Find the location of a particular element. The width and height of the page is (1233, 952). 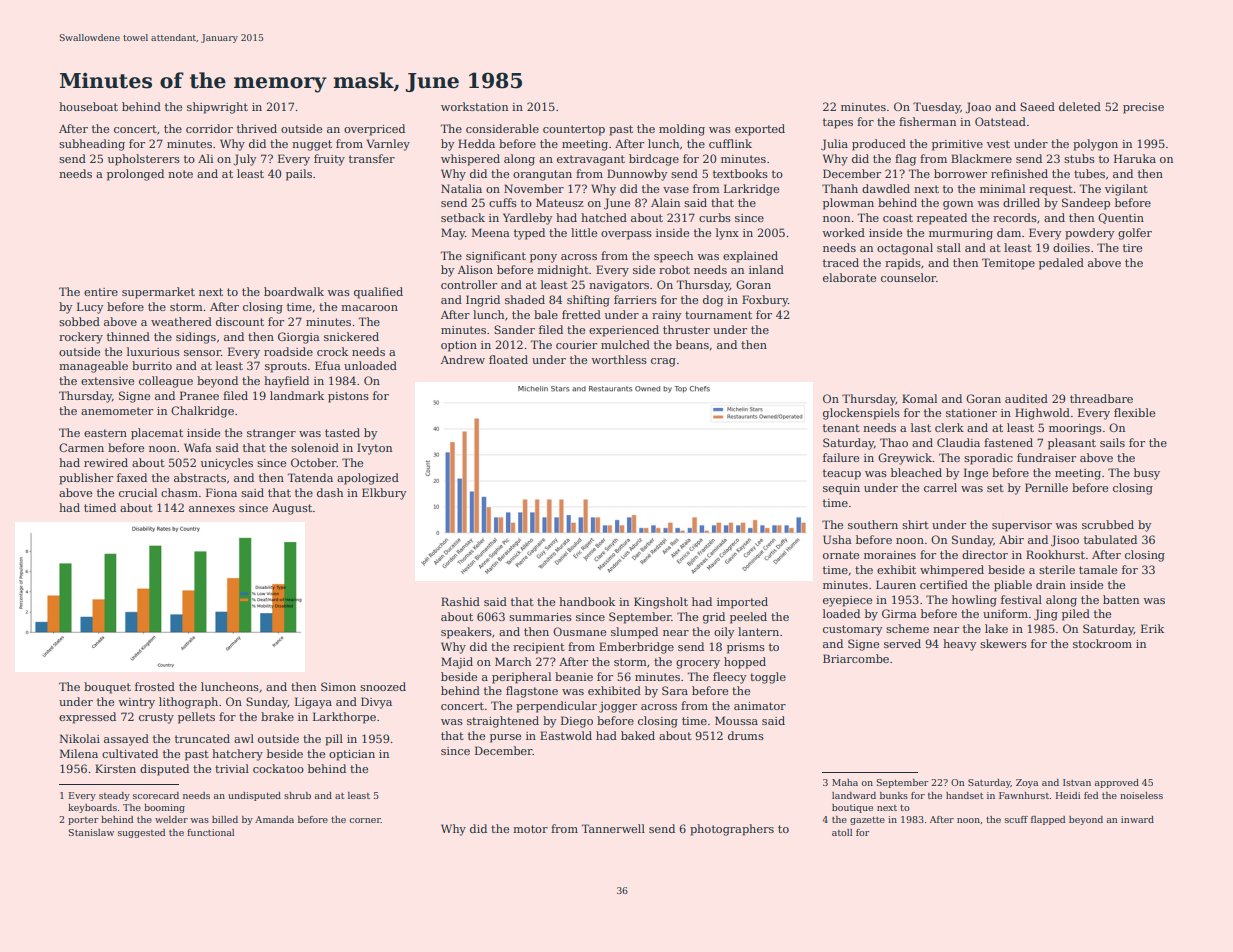

golfer is located at coordinates (1135, 234).
